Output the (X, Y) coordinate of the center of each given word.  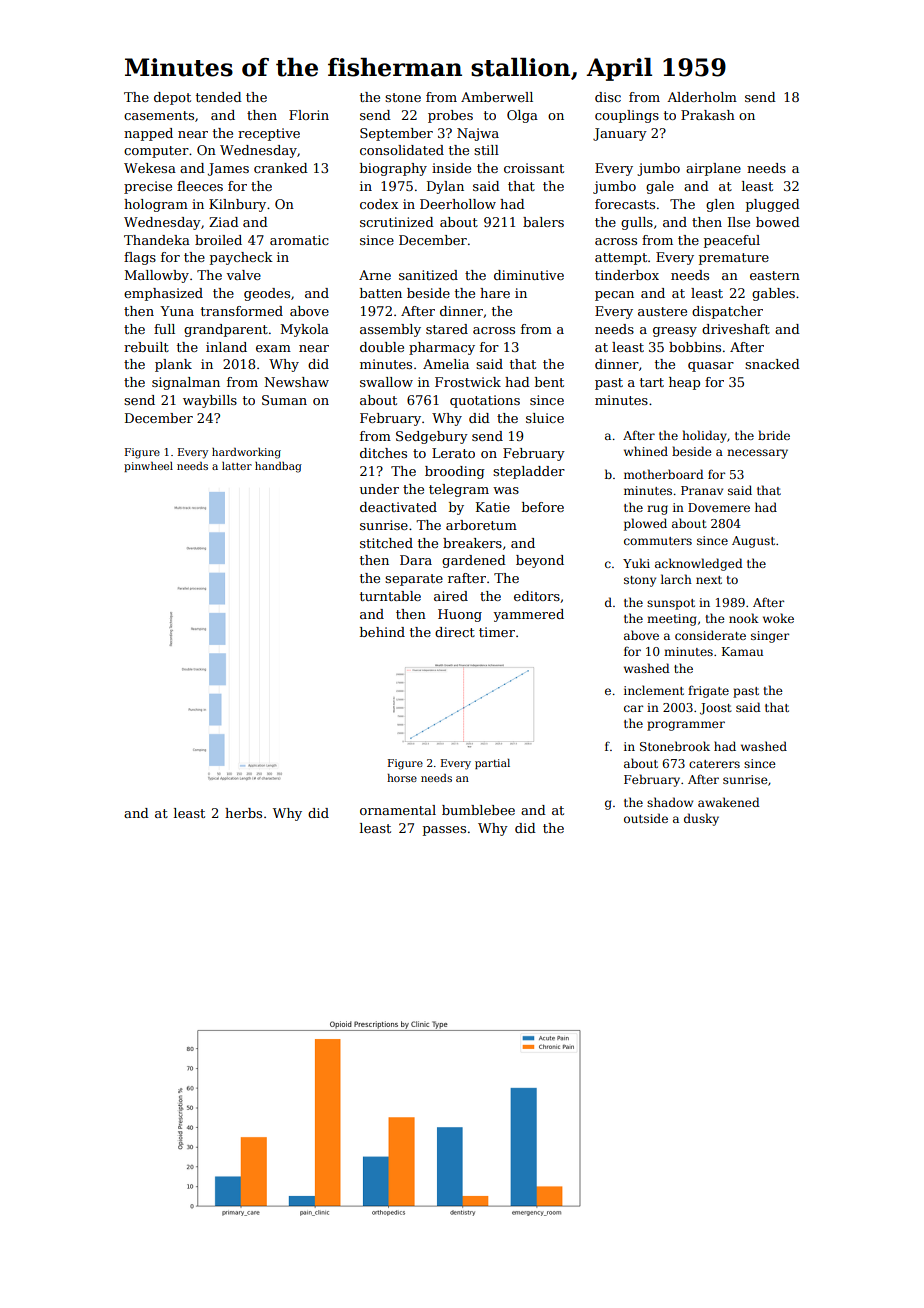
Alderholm (702, 97)
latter (237, 466)
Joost (715, 709)
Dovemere (719, 507)
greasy (675, 332)
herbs (243, 813)
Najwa (478, 134)
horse (402, 778)
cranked (281, 168)
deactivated (398, 507)
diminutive (529, 275)
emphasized (163, 294)
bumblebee (478, 810)
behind (382, 632)
